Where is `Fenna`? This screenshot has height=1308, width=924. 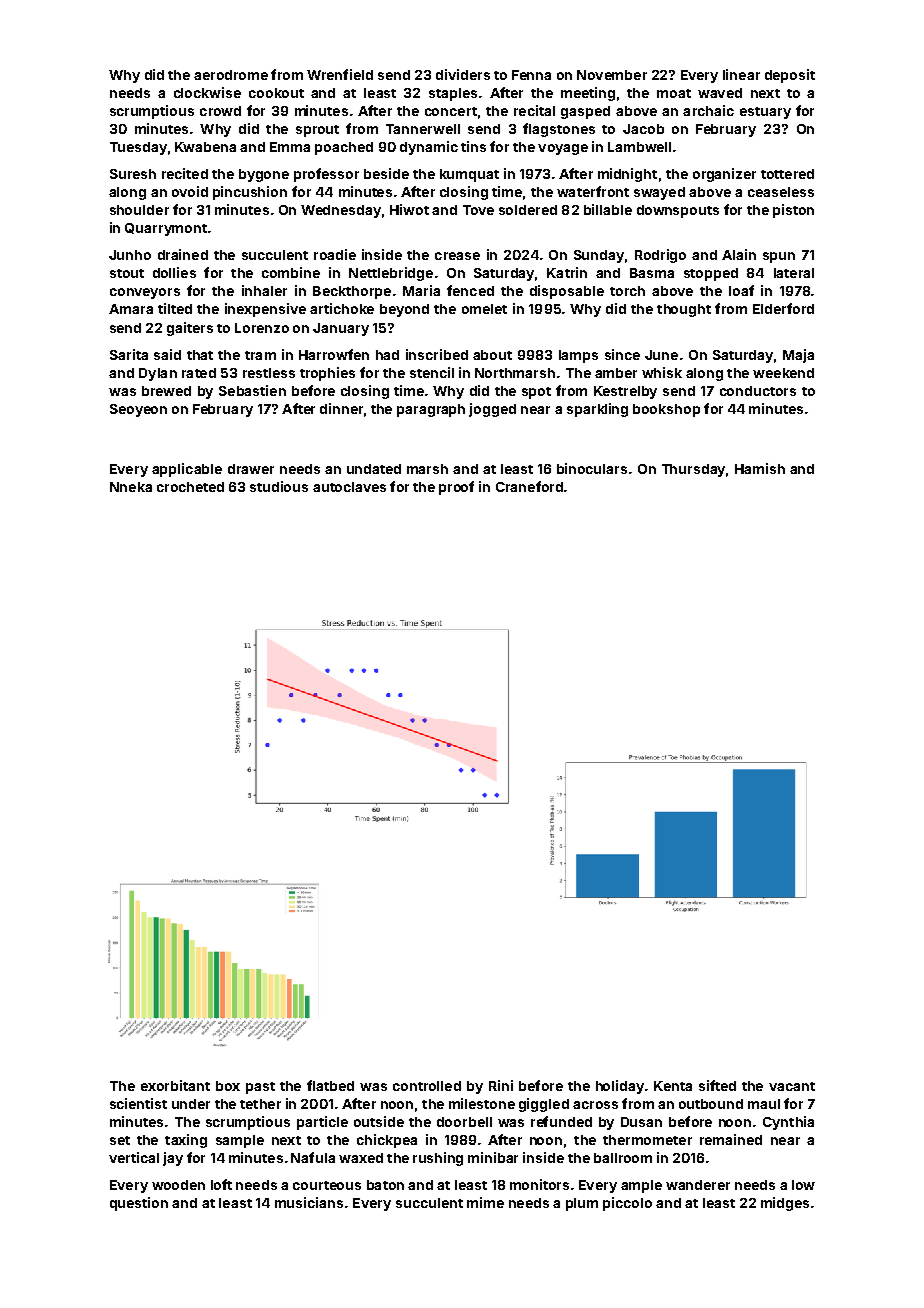
Fenna is located at coordinates (531, 75).
